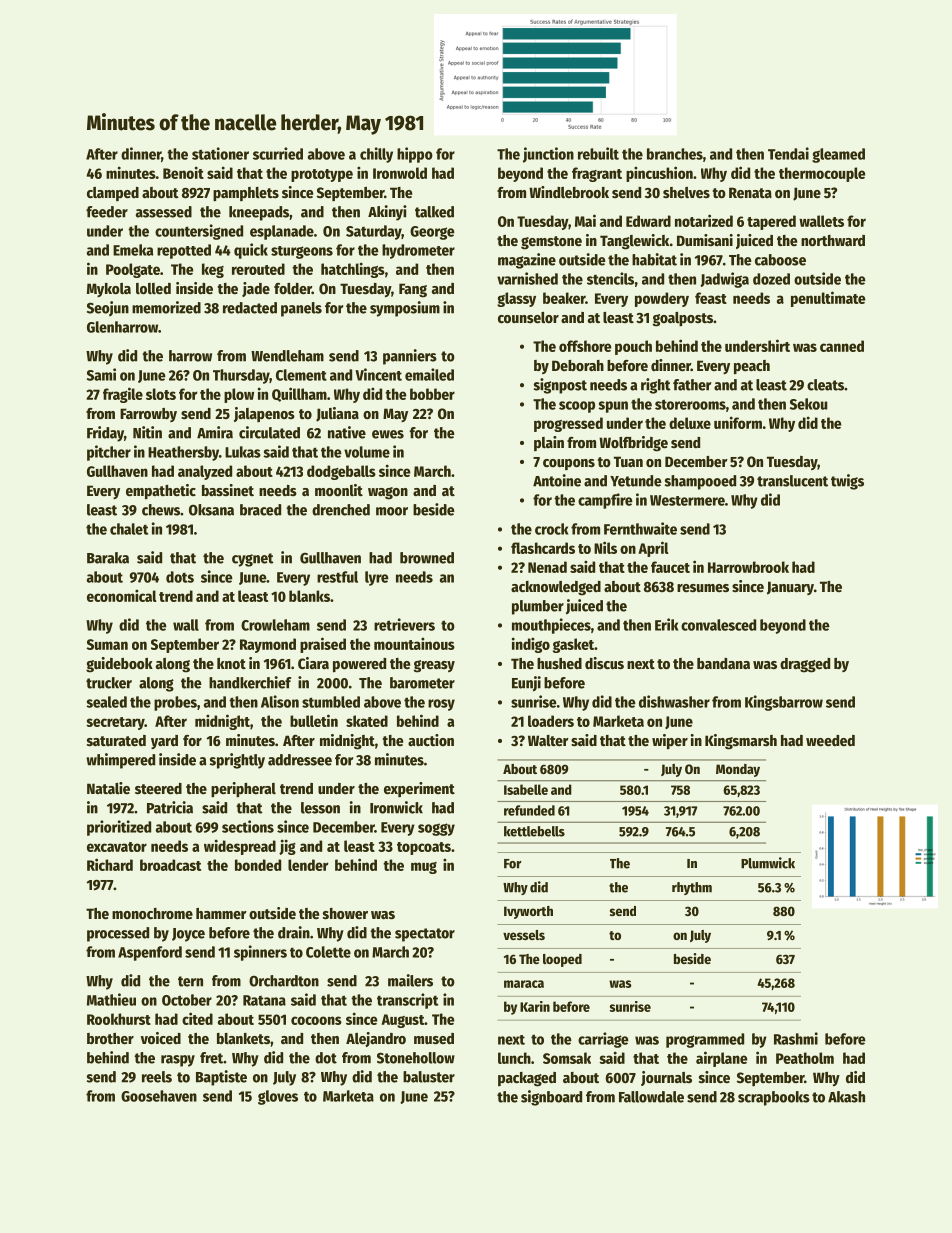 This screenshot has height=1233, width=952. What do you see at coordinates (548, 155) in the screenshot?
I see `junction` at bounding box center [548, 155].
